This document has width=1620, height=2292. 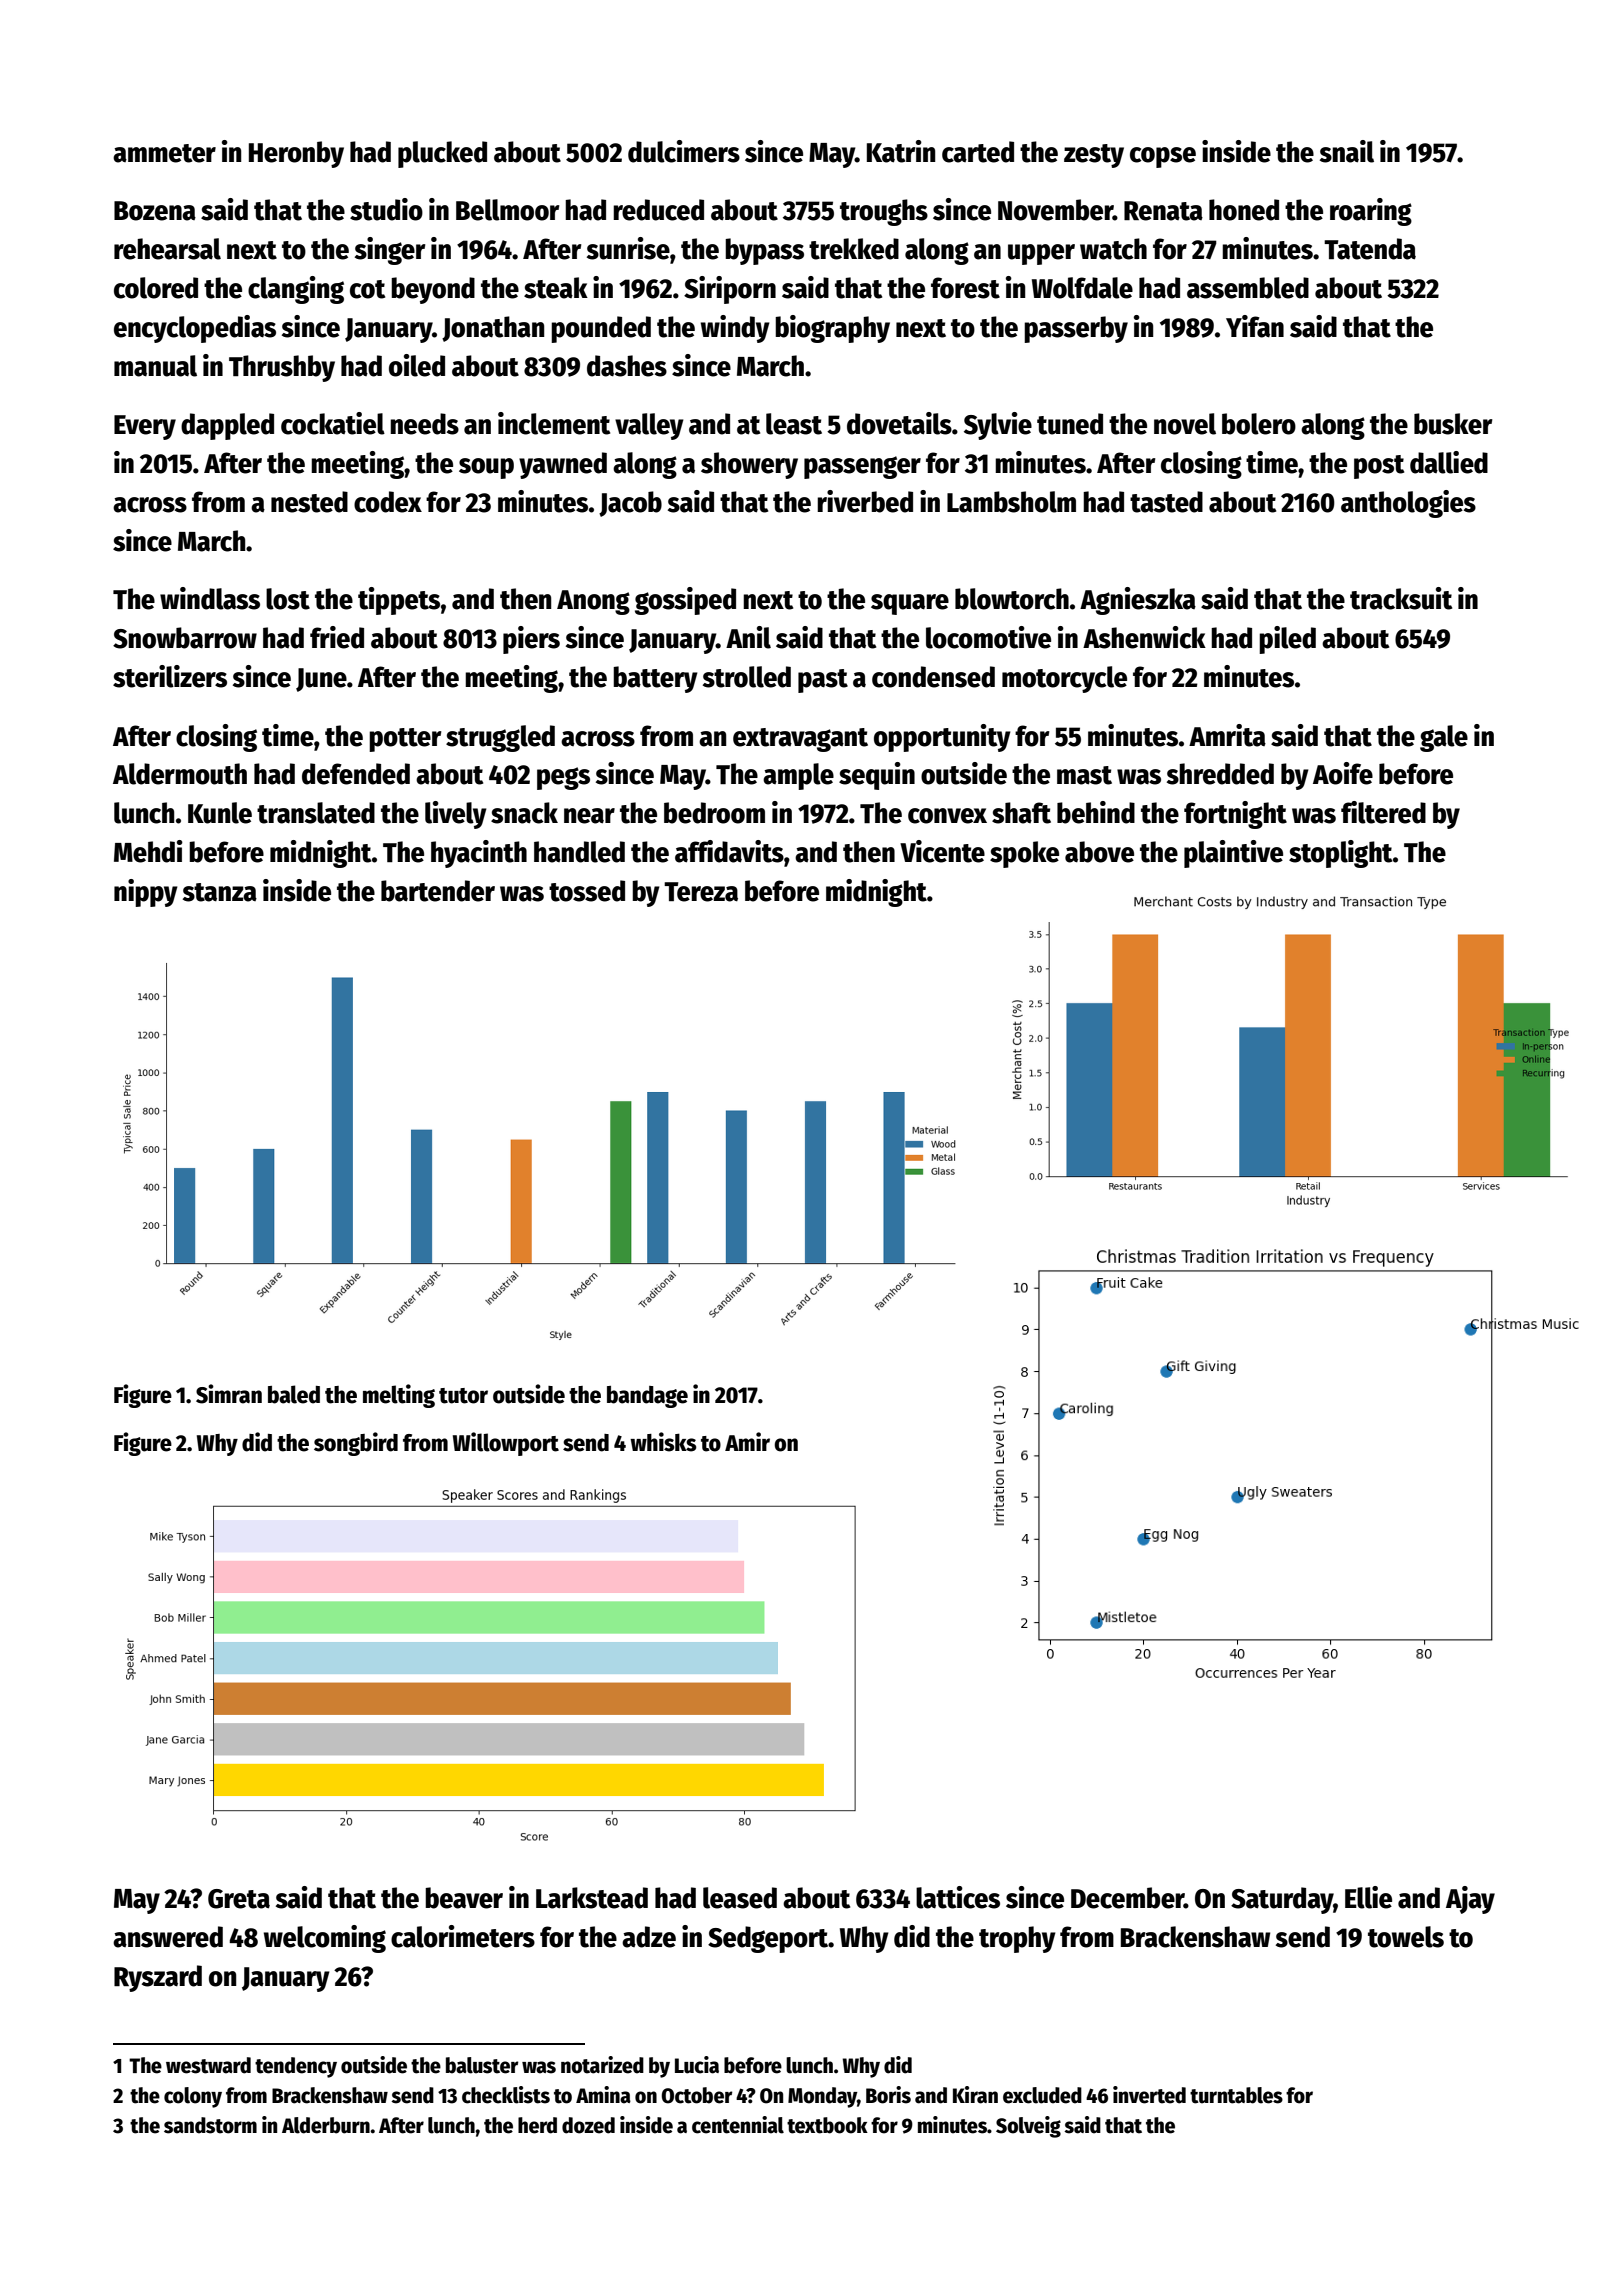 I want to click on ammeter, so click(x=164, y=153).
